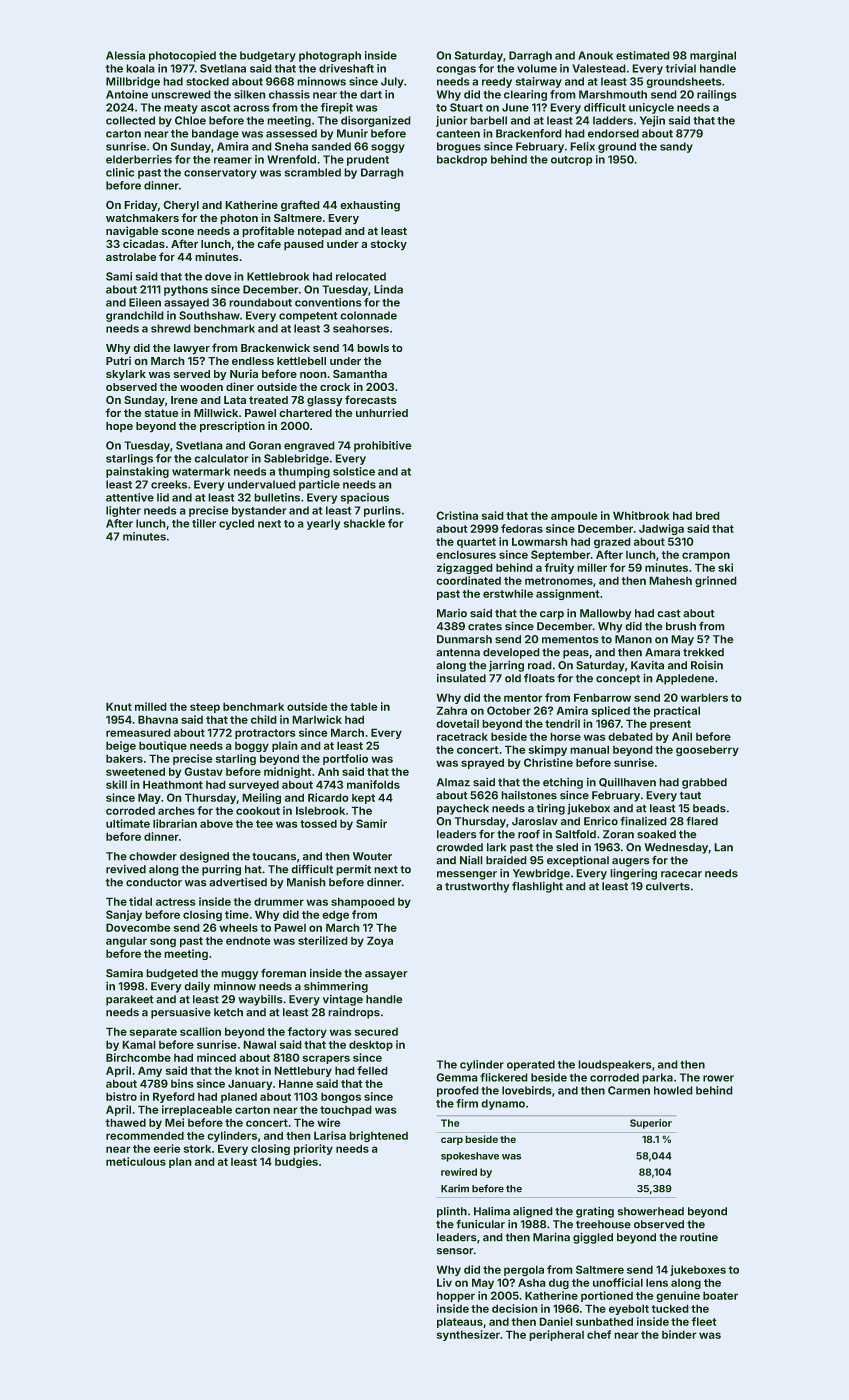 This screenshot has height=1400, width=849. I want to click on dug, so click(559, 1284).
